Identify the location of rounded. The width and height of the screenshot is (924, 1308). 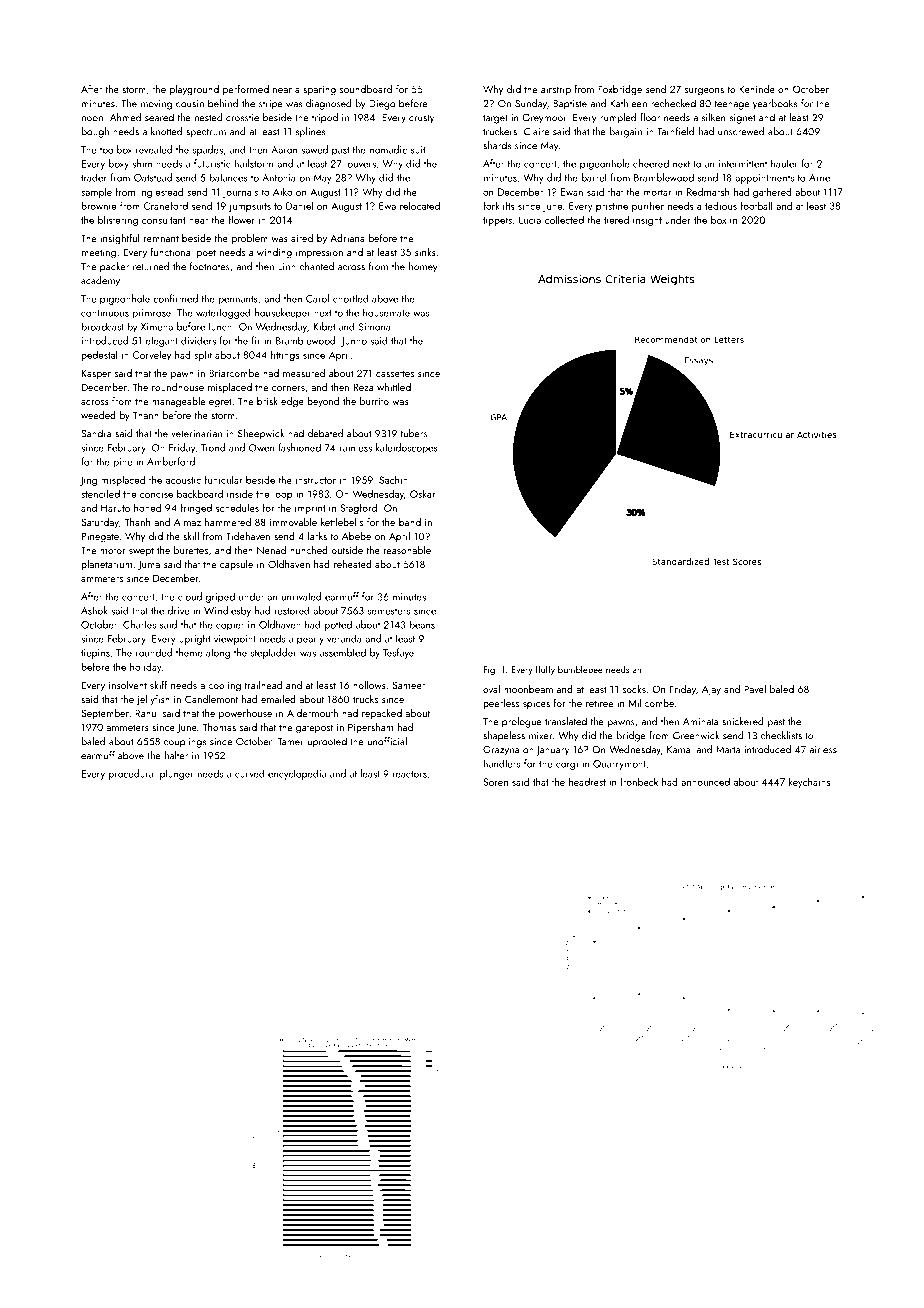
(154, 652).
